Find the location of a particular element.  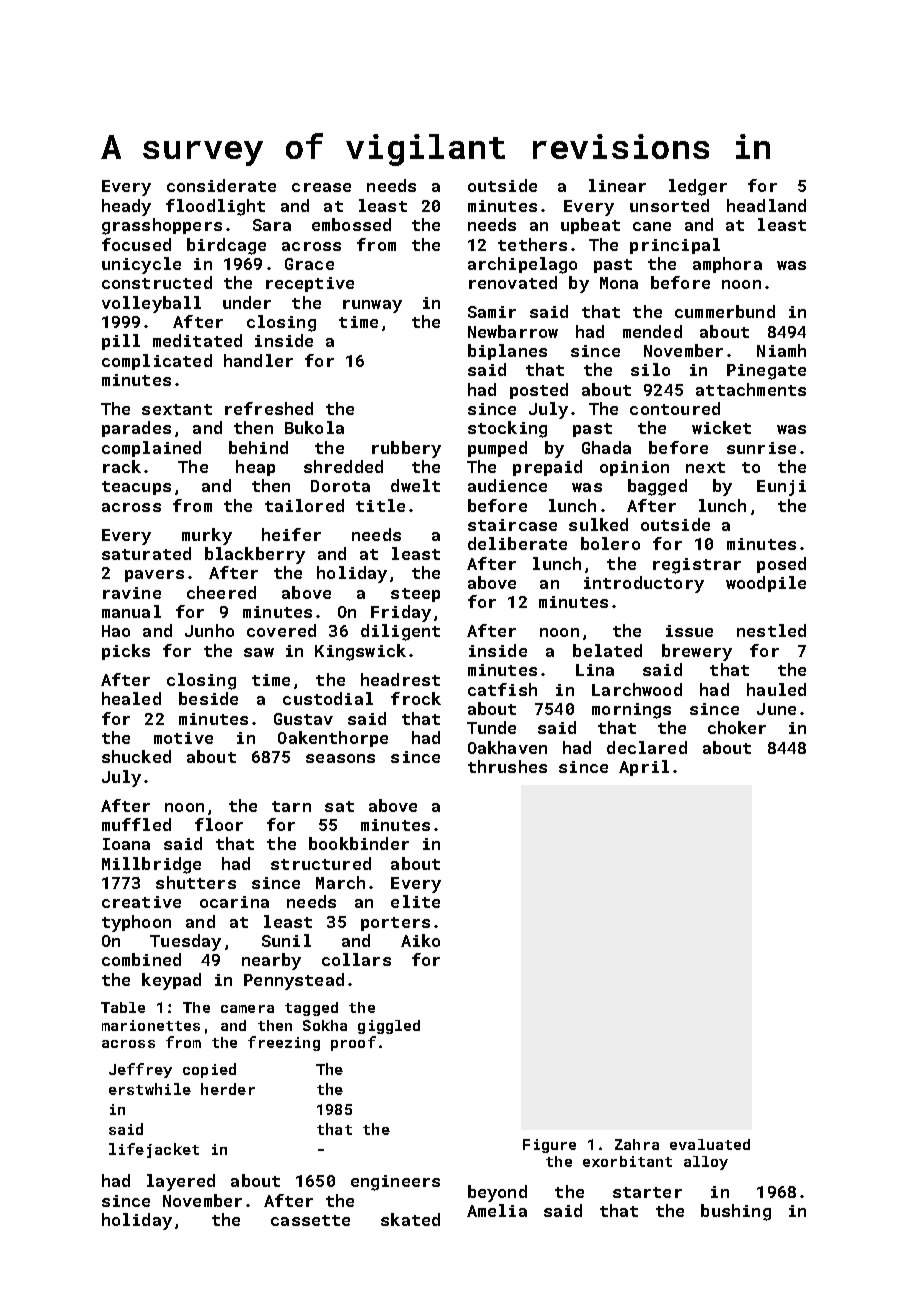

Figure is located at coordinates (549, 1146).
